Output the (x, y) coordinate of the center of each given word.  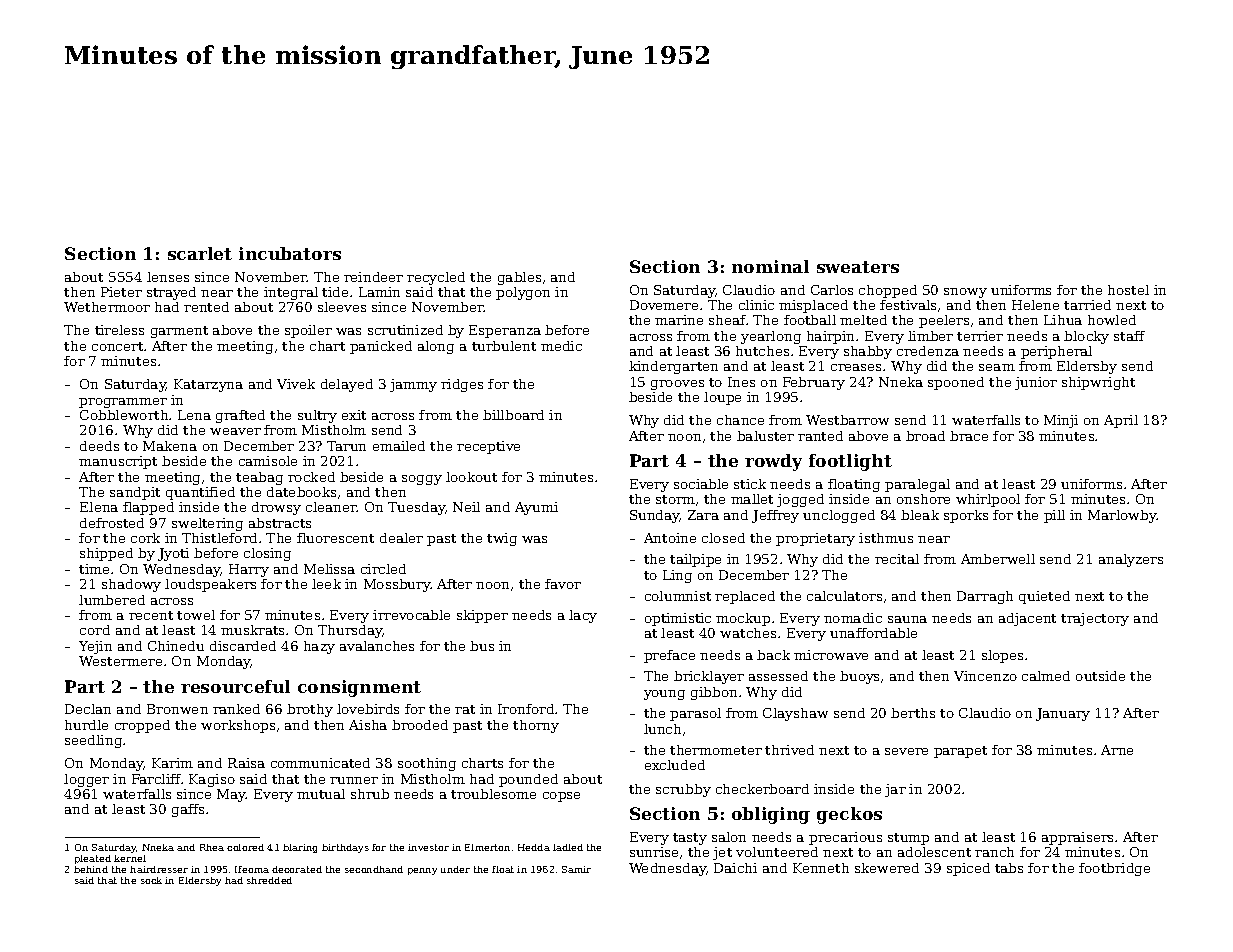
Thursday (350, 631)
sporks (966, 516)
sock (151, 880)
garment (179, 332)
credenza (928, 351)
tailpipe (695, 560)
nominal (770, 266)
